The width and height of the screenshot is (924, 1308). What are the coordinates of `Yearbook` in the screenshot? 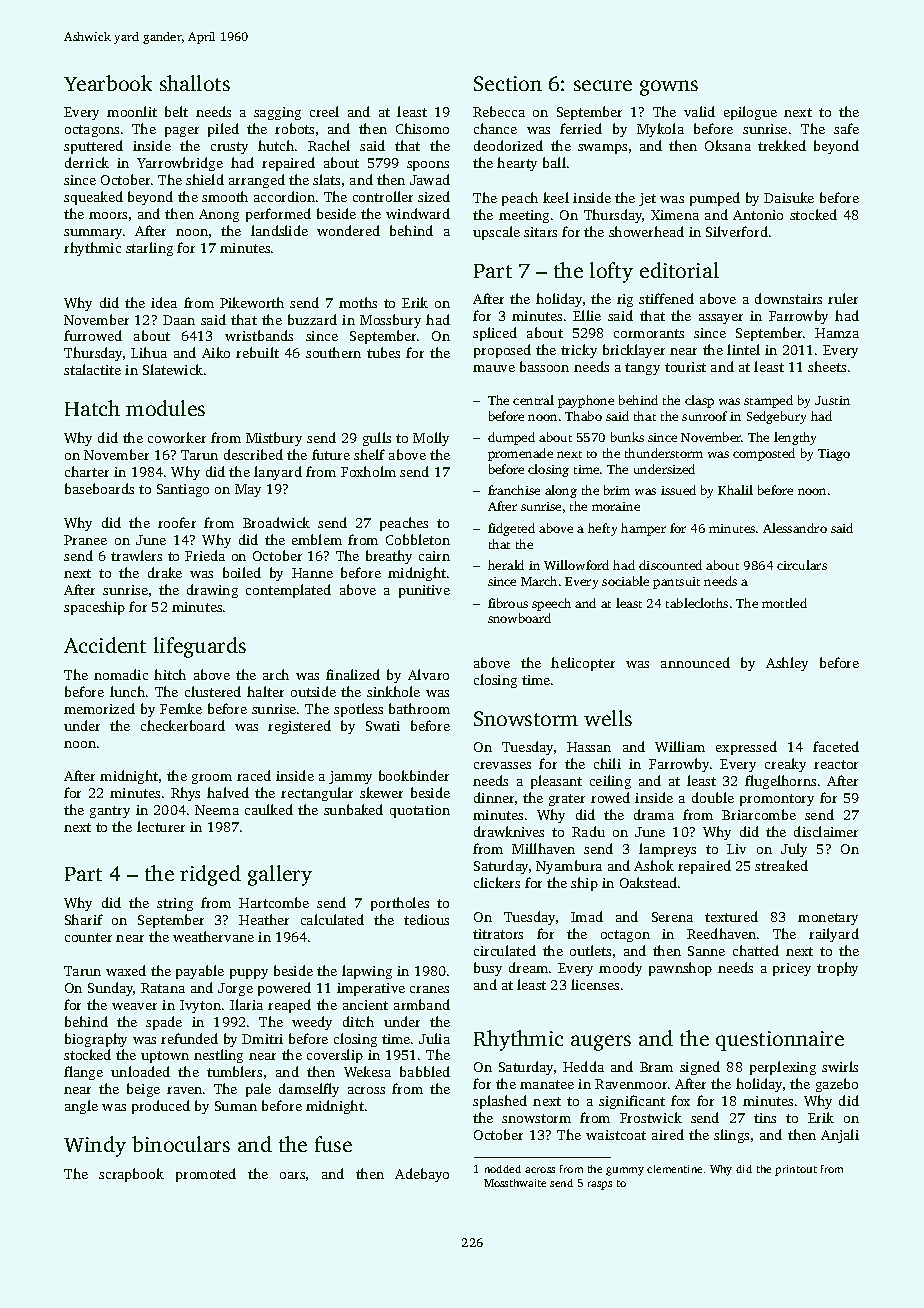 It's located at (108, 83).
